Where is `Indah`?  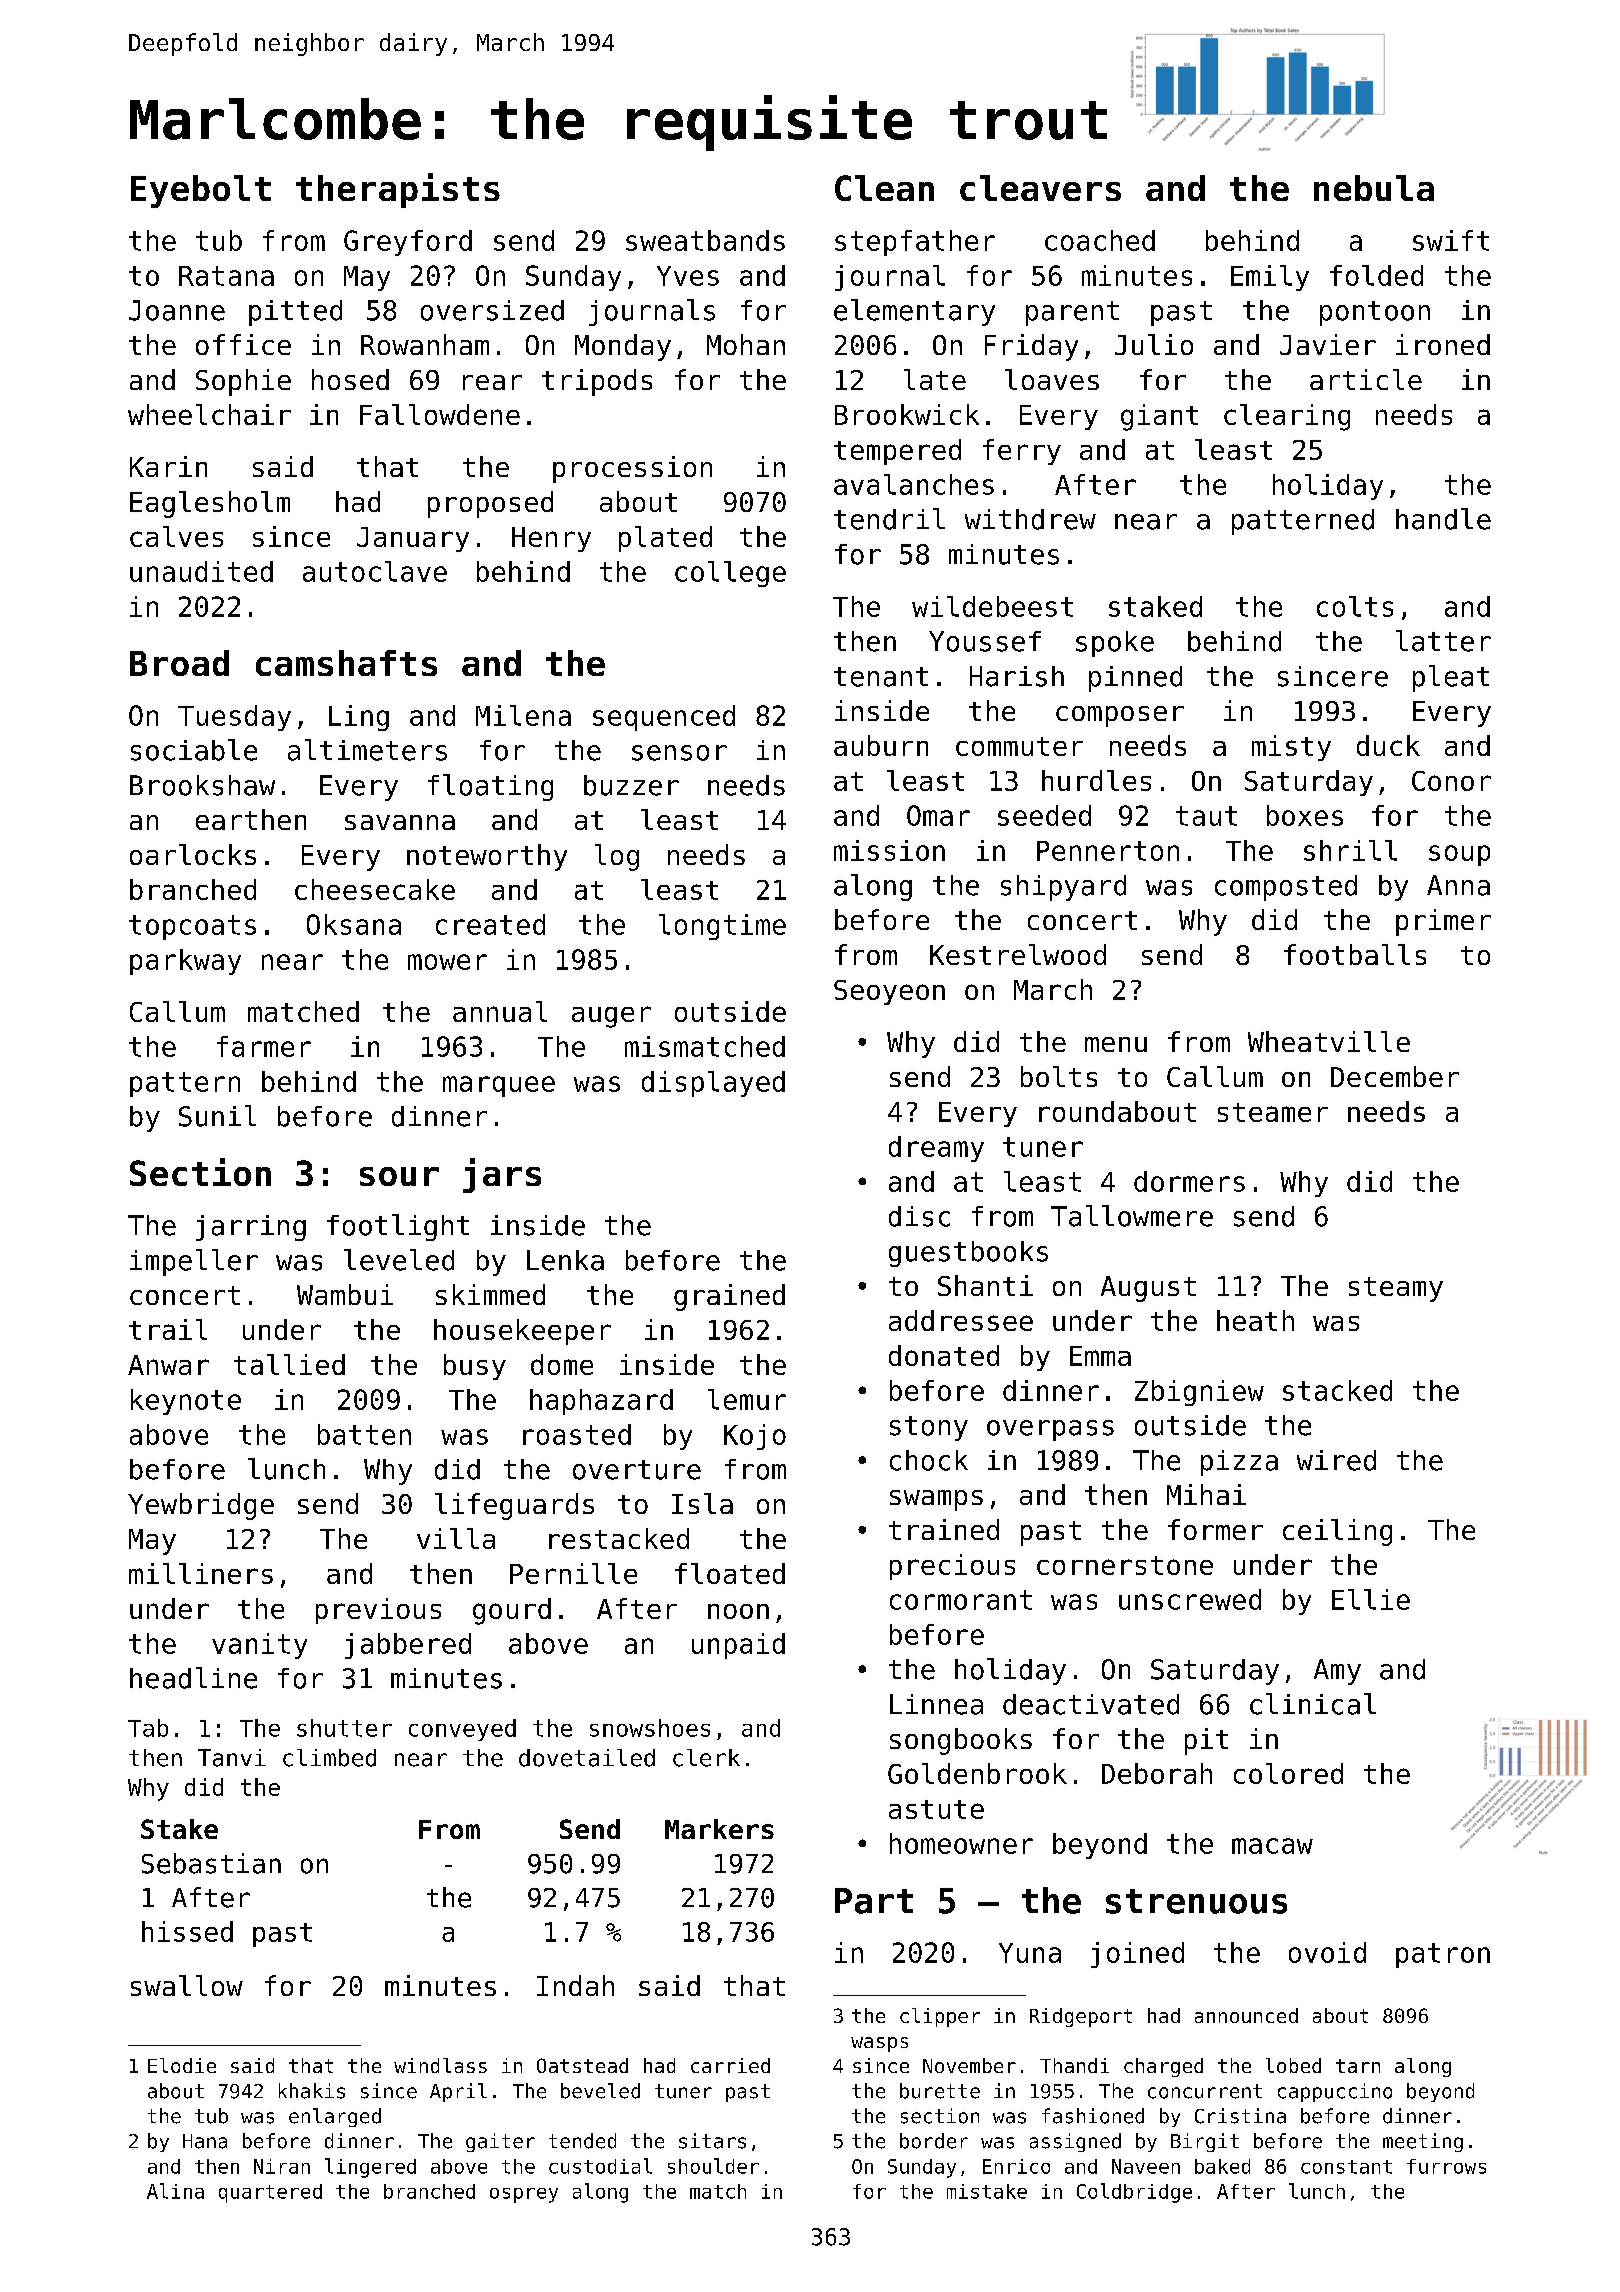 Indah is located at coordinates (575, 1985).
